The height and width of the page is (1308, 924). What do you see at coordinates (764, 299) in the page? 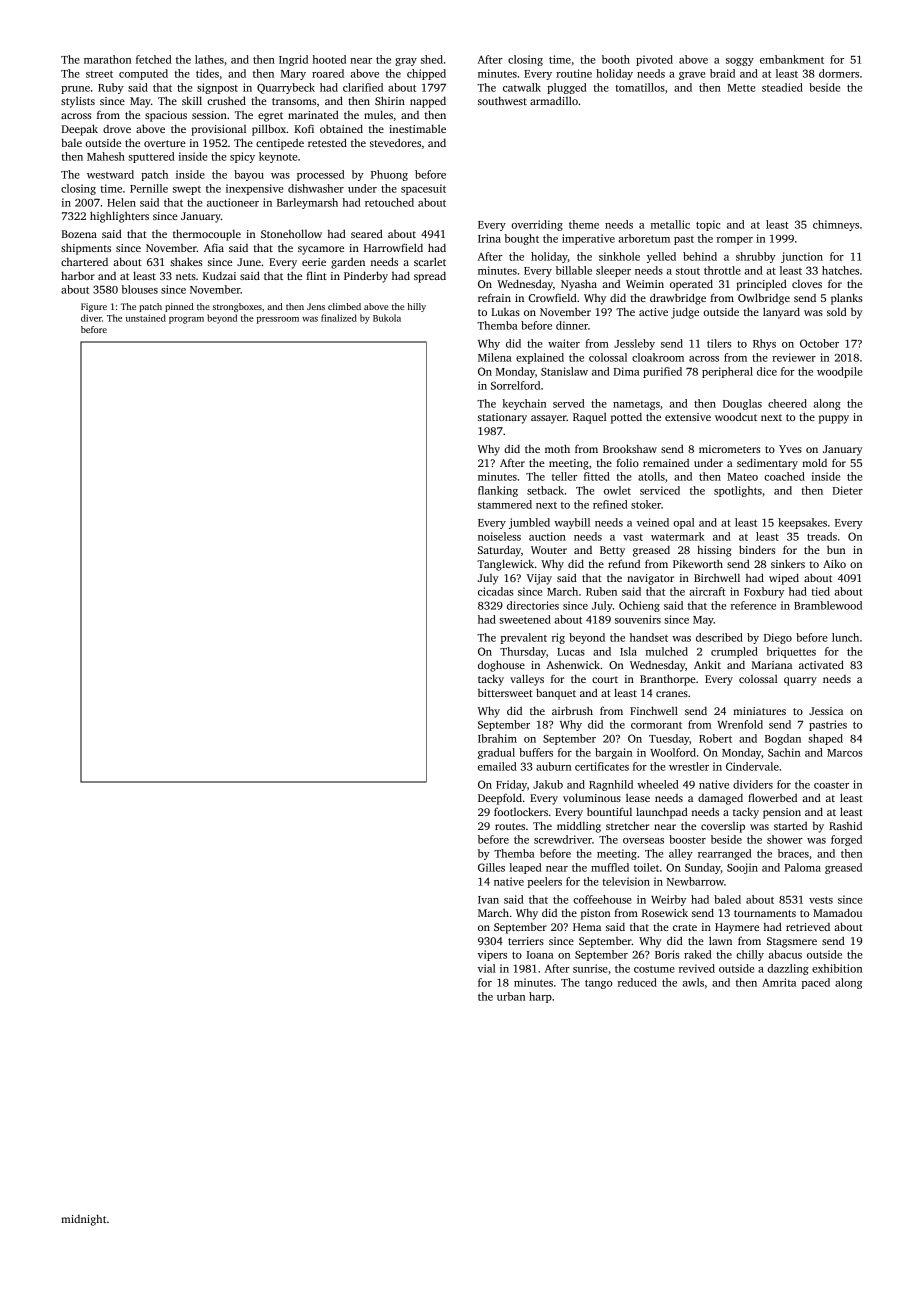
I see `Owlbridge` at bounding box center [764, 299].
